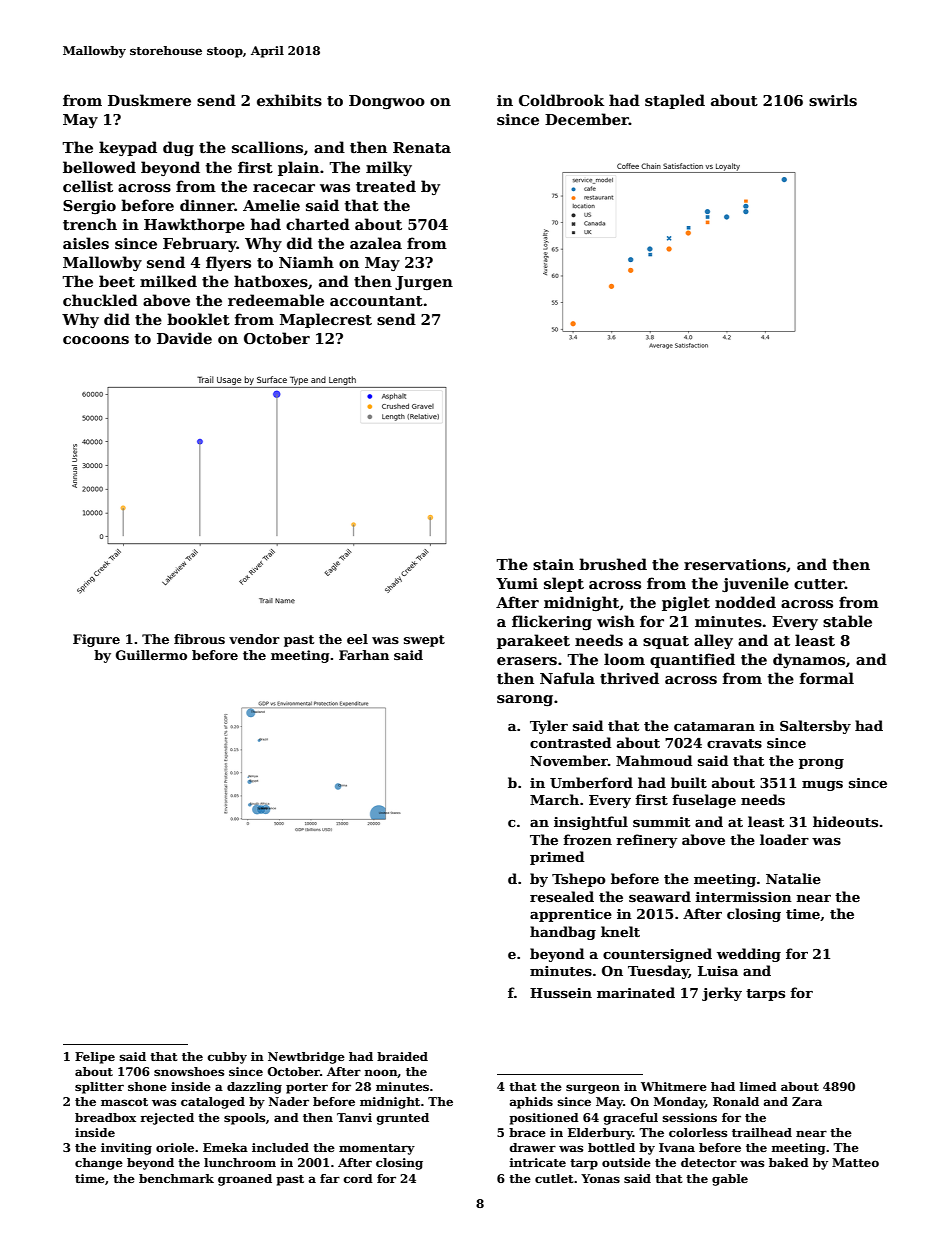  Describe the element at coordinates (151, 655) in the screenshot. I see `Guillermo` at that location.
